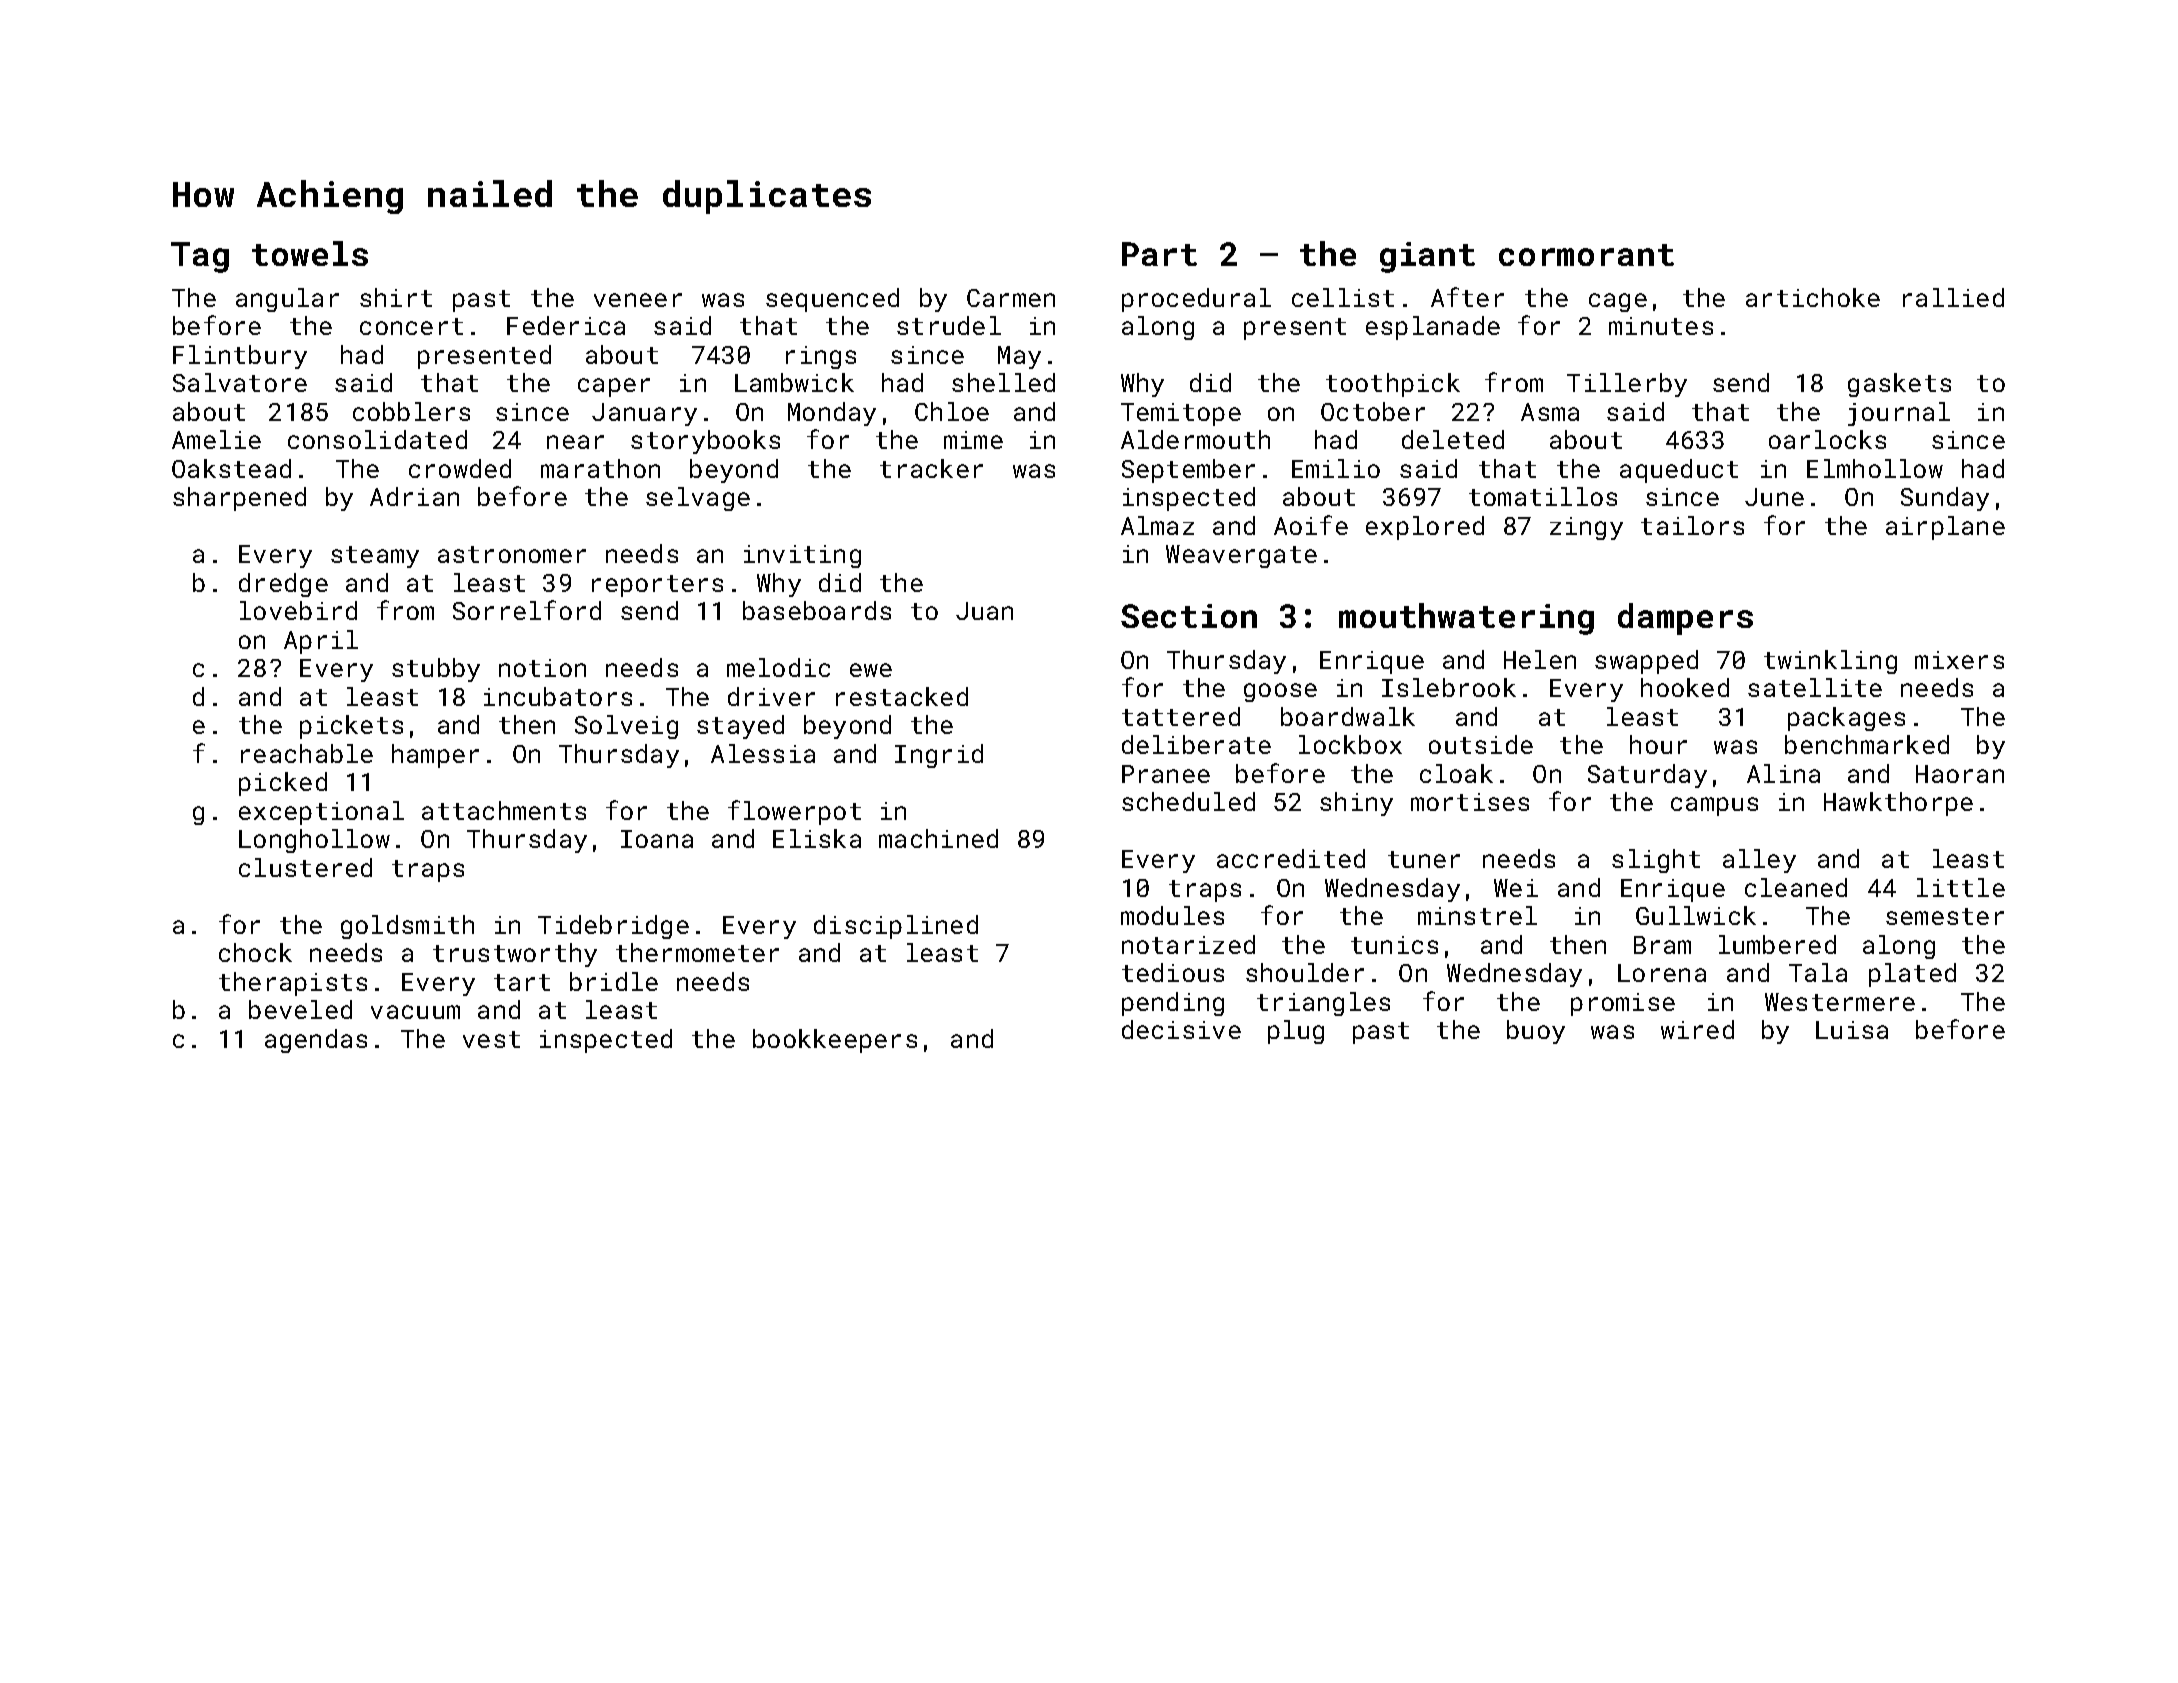 The image size is (2178, 1683). Describe the element at coordinates (973, 440) in the screenshot. I see `mime` at that location.
